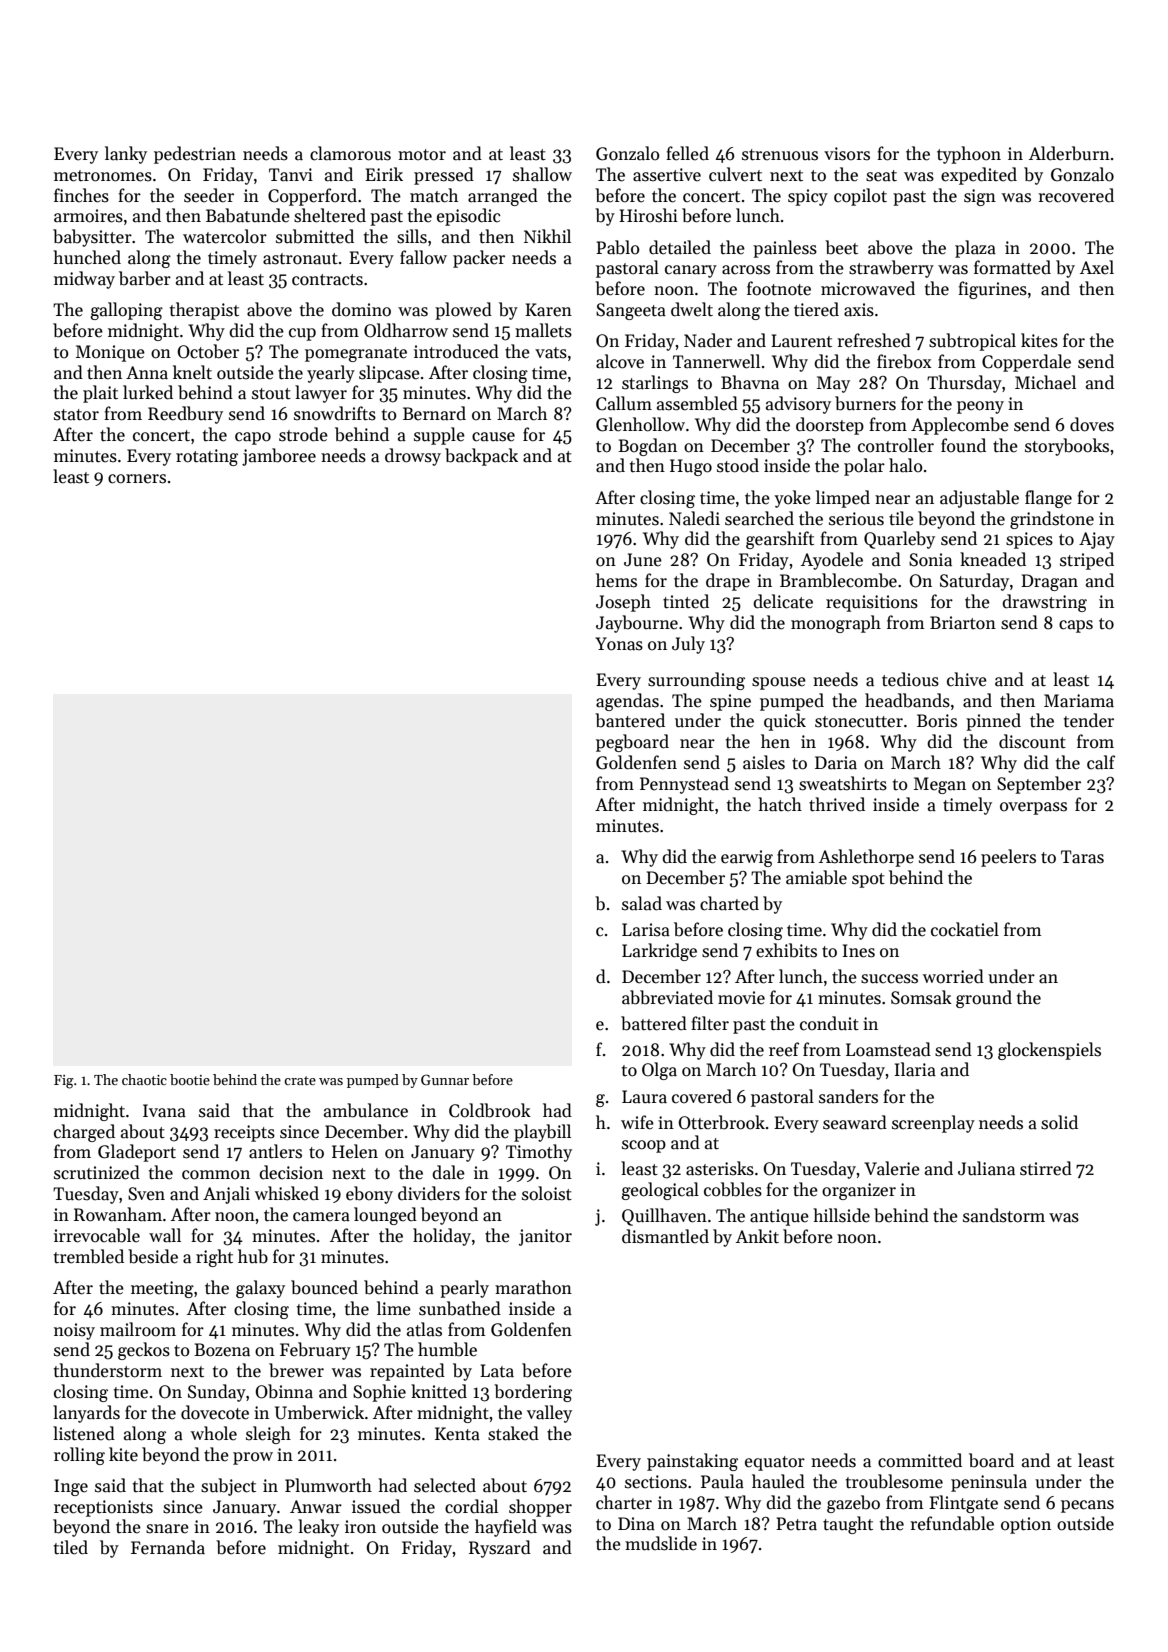 The image size is (1168, 1652). What do you see at coordinates (103, 176) in the screenshot?
I see `metronomes` at bounding box center [103, 176].
